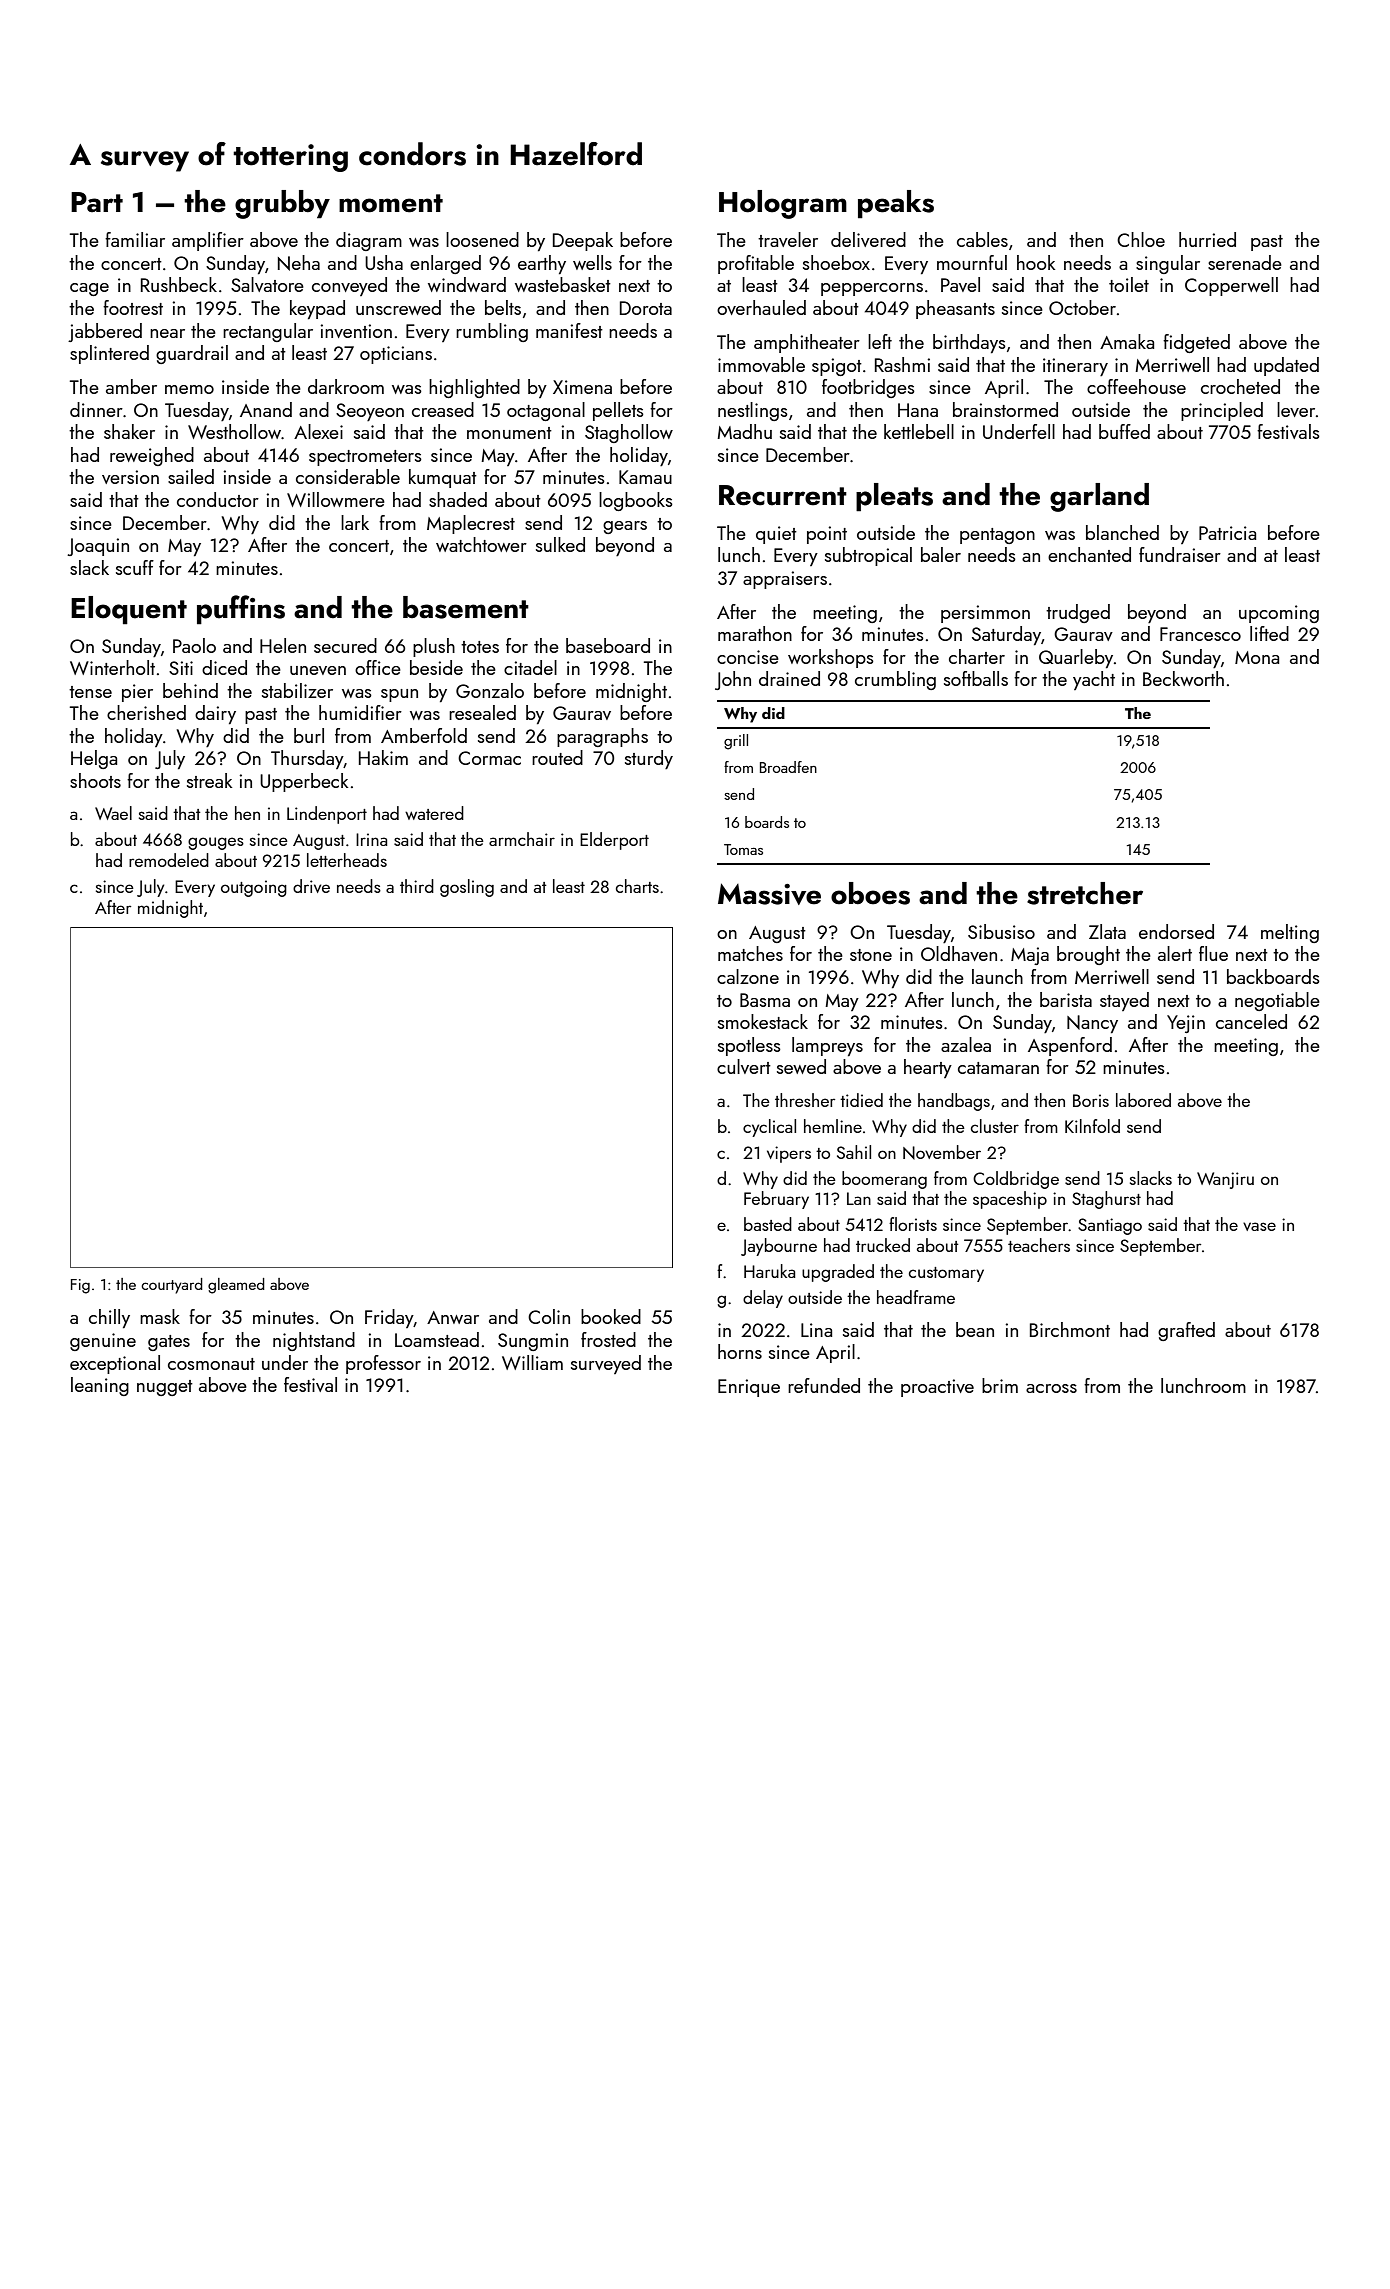  I want to click on calzone, so click(748, 976).
